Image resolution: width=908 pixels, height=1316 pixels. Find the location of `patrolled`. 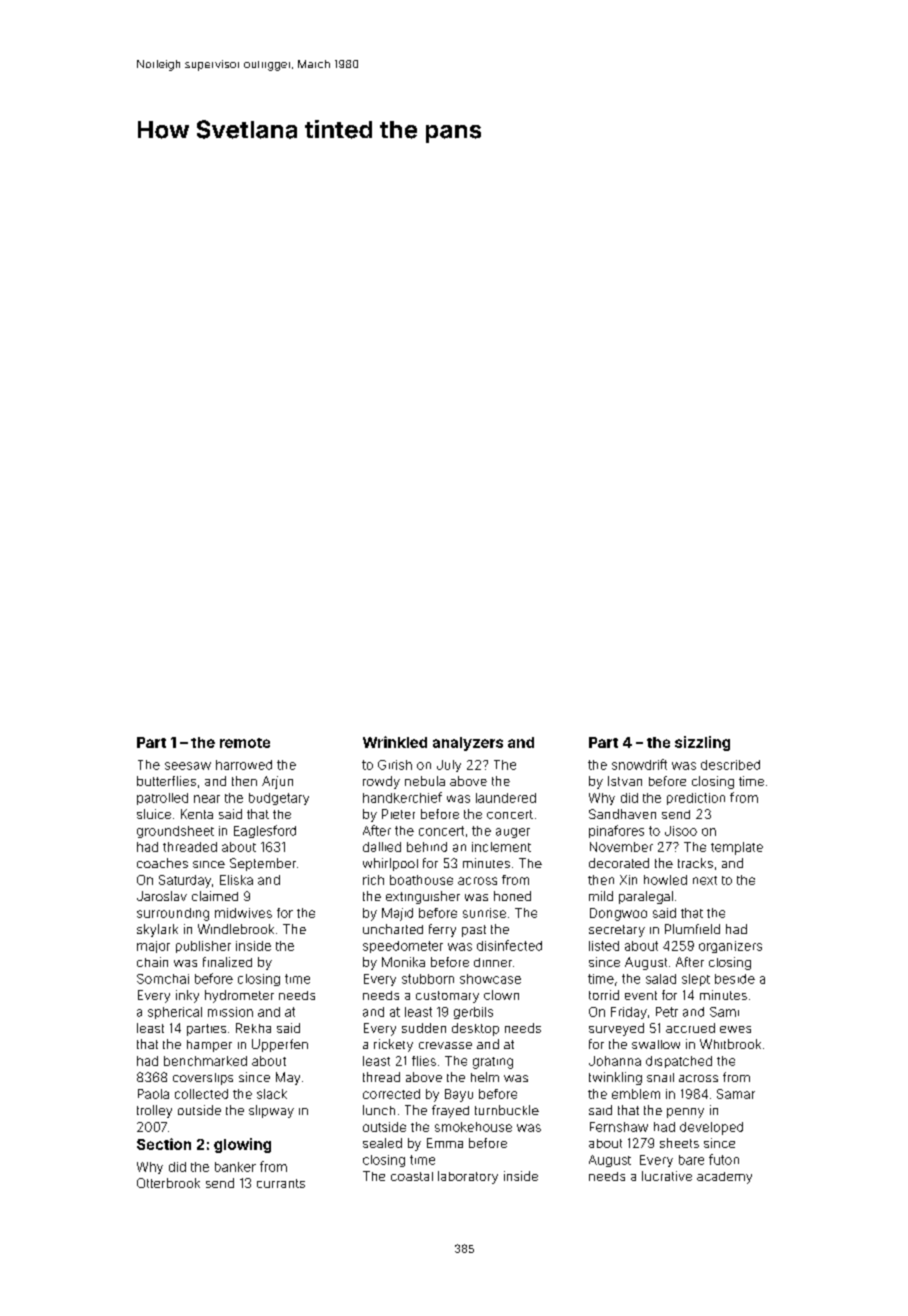

patrolled is located at coordinates (162, 799).
